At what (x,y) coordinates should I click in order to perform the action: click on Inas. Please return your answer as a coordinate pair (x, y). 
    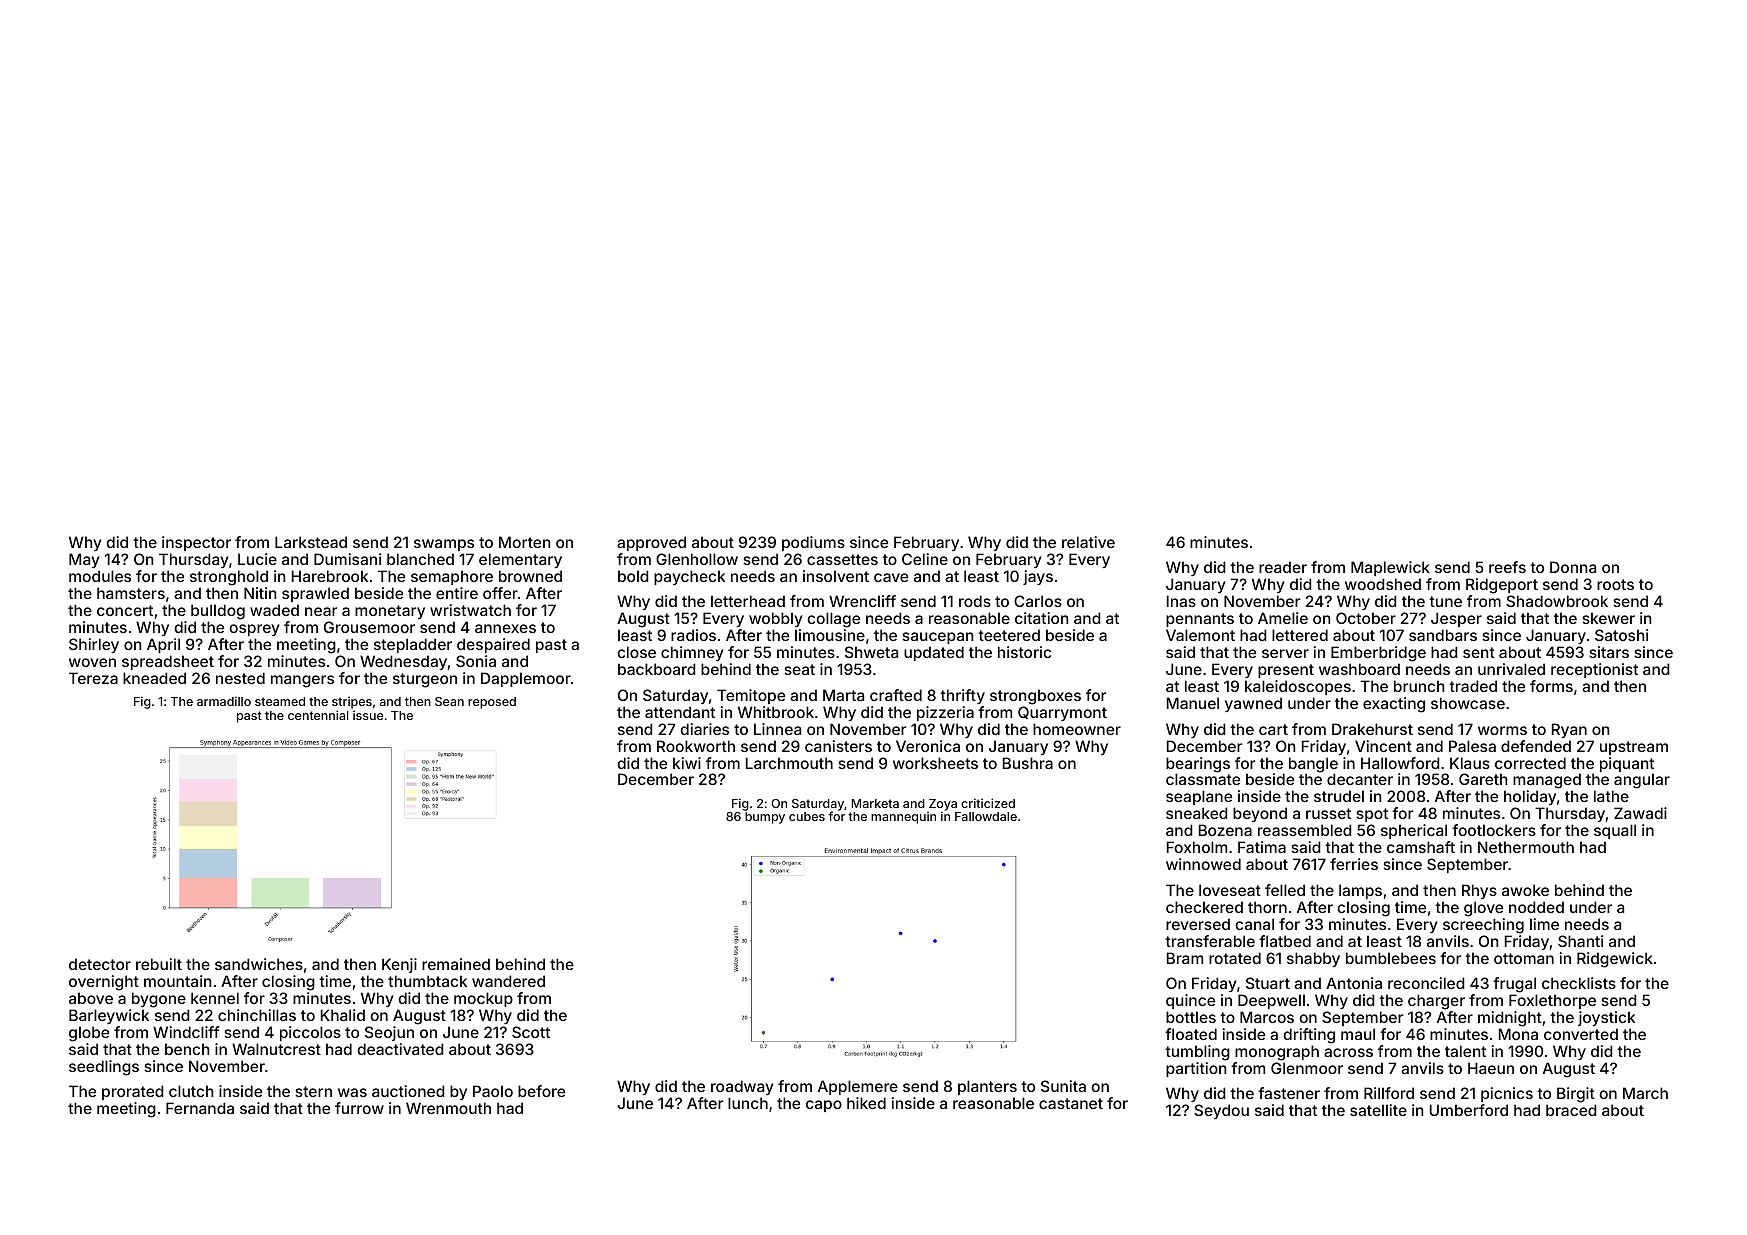
    Looking at the image, I should click on (1181, 601).
